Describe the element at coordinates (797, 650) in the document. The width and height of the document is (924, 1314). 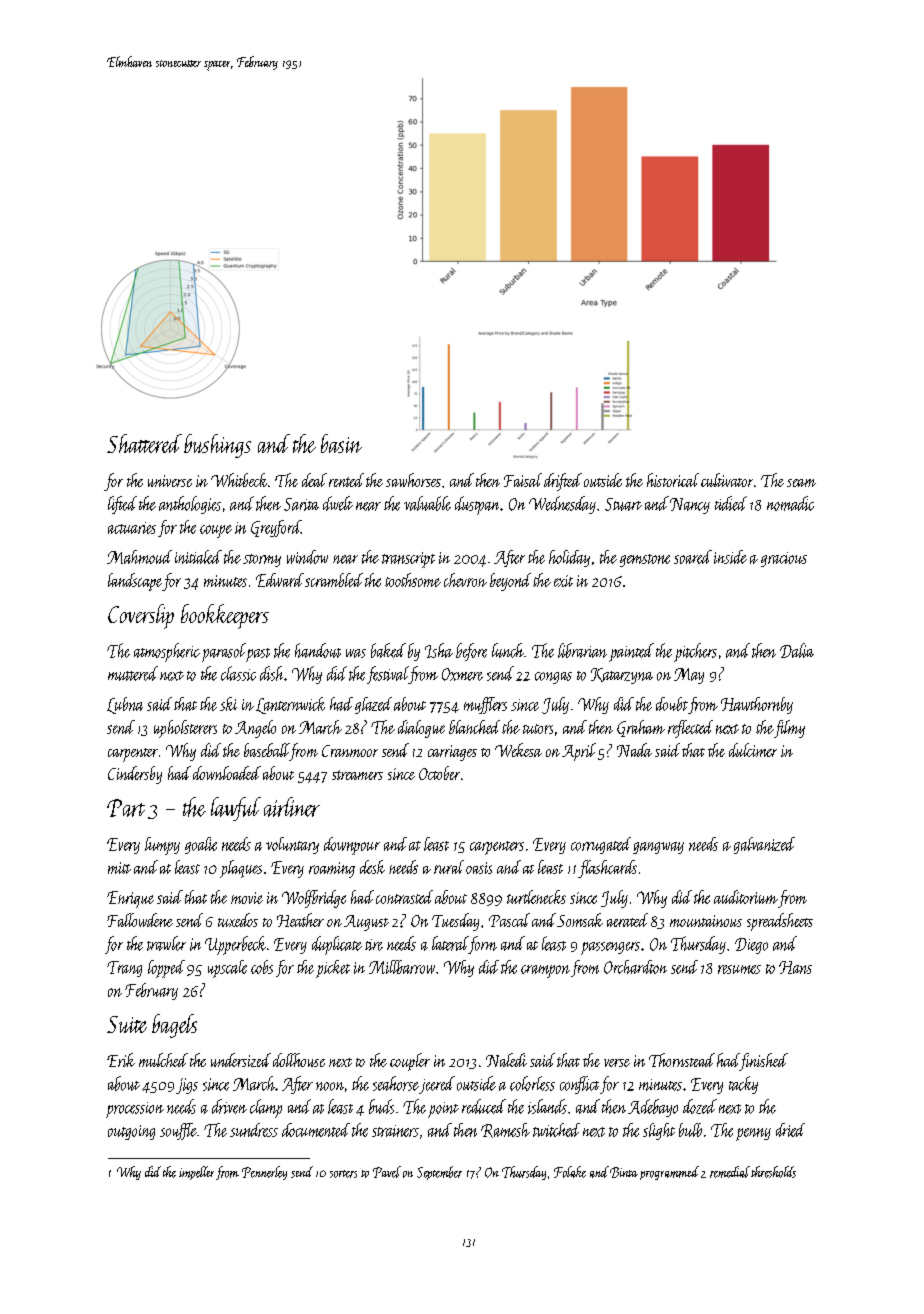
I see `Dalia` at that location.
